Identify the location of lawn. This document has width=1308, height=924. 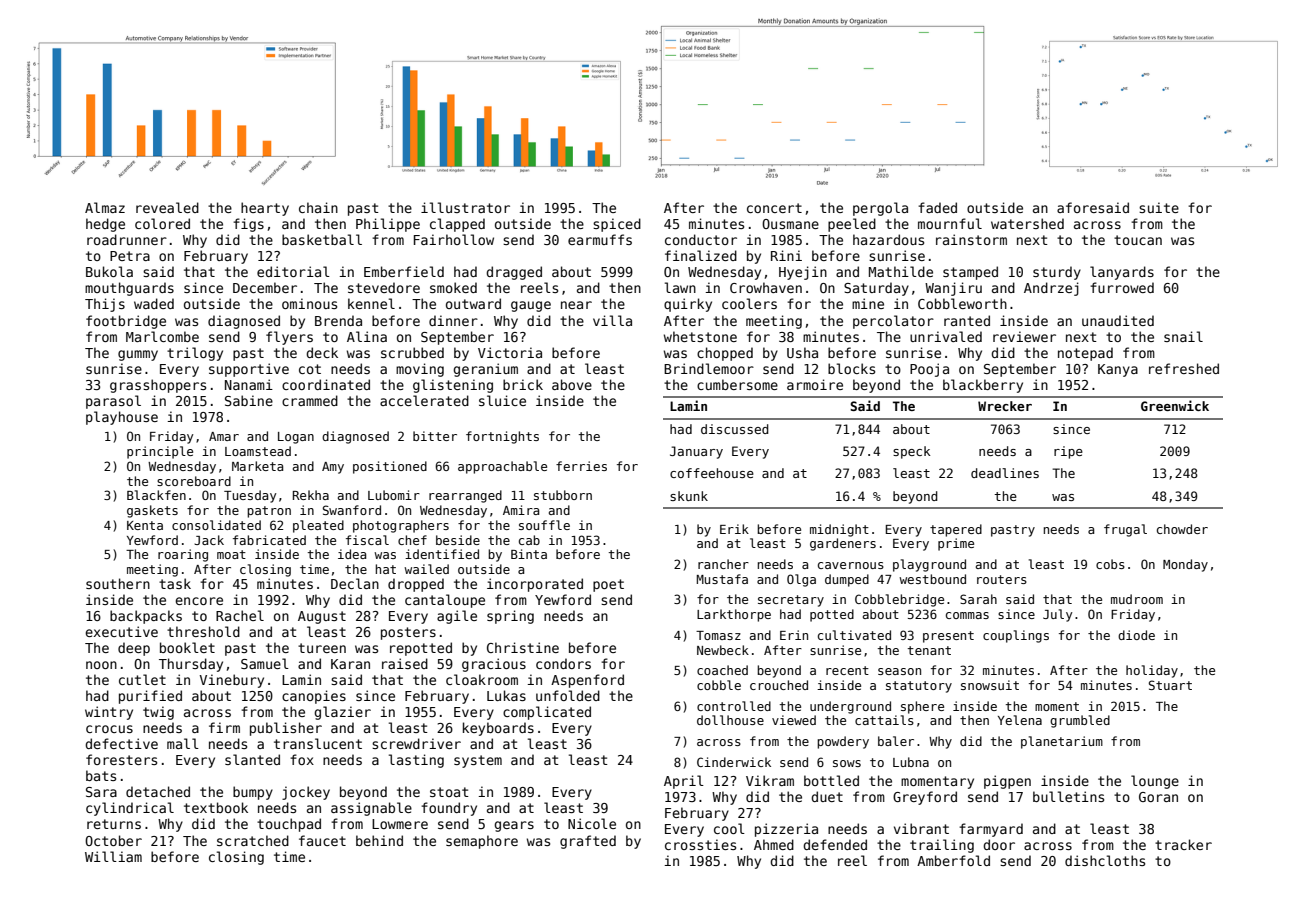
(680, 287).
